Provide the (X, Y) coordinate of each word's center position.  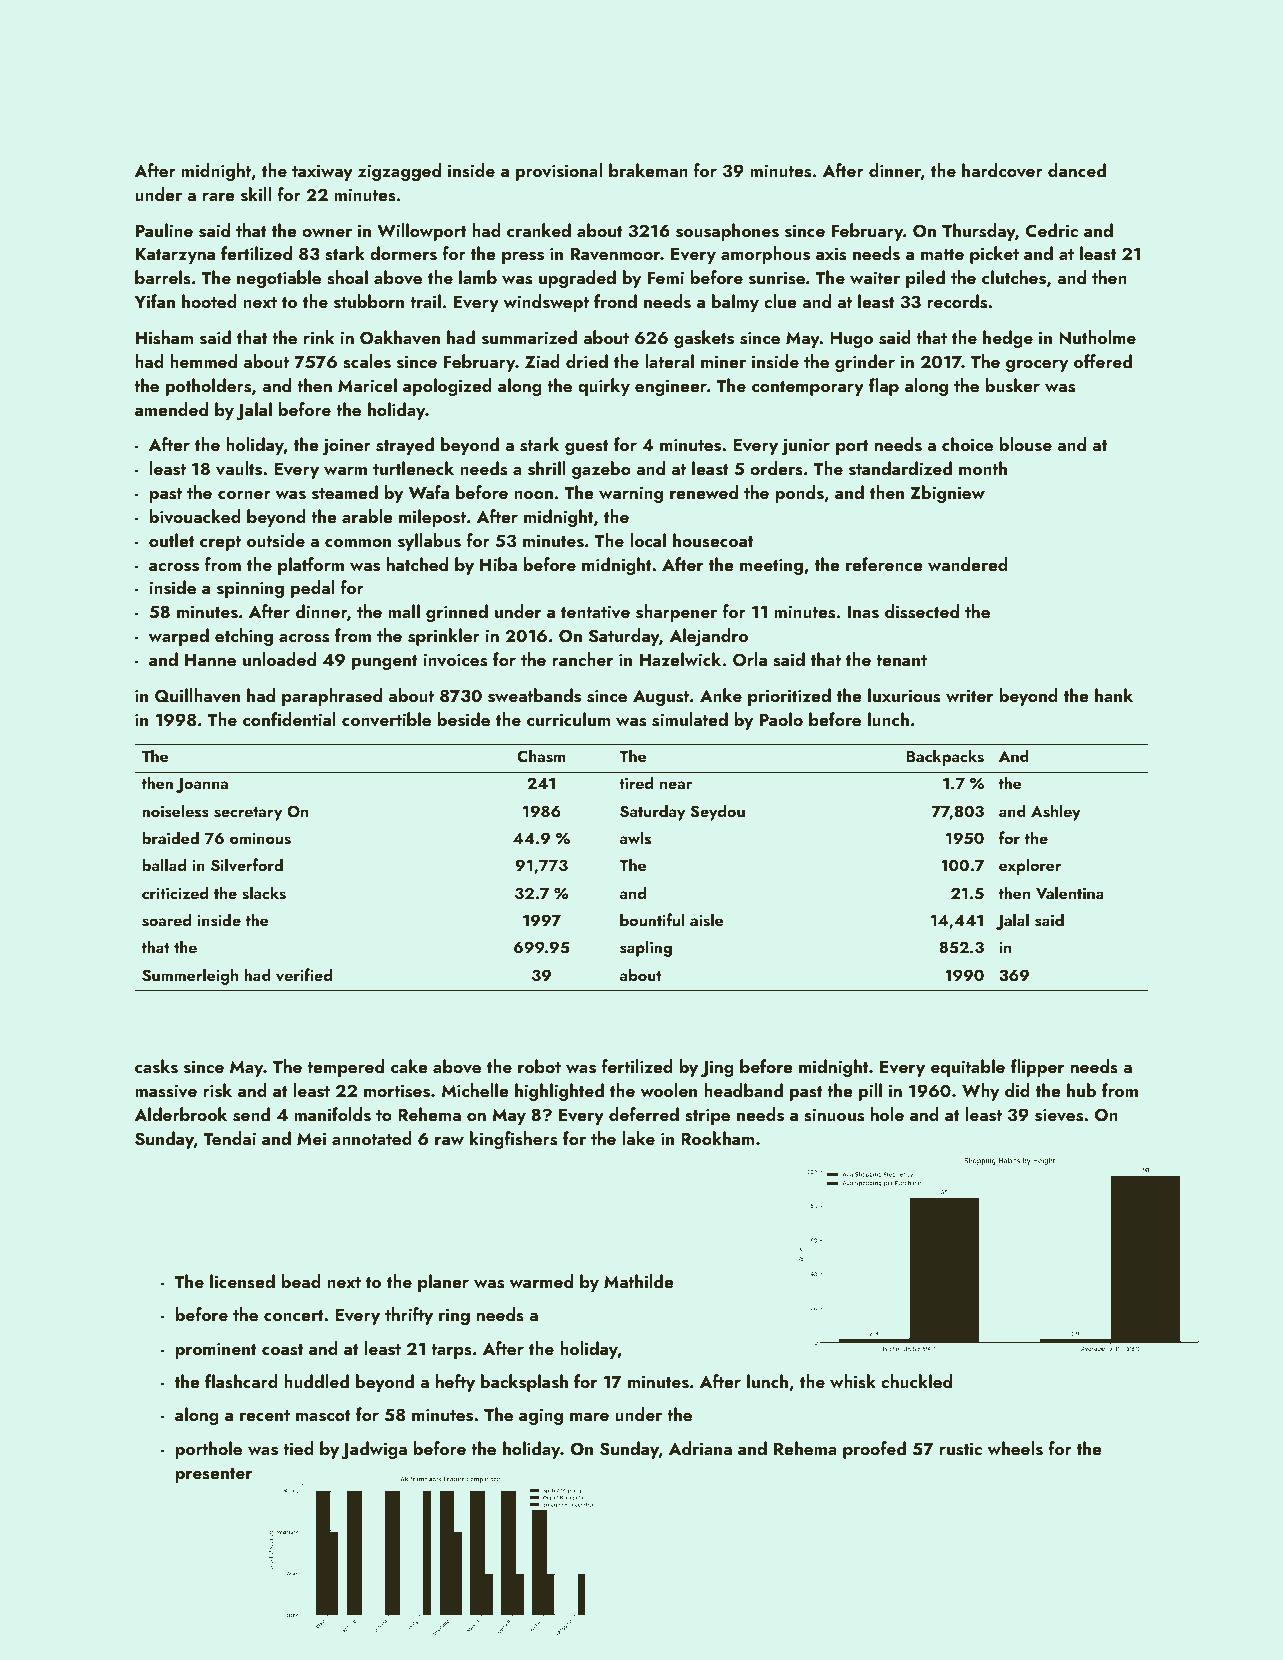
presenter (213, 1475)
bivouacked (195, 516)
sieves (1059, 1115)
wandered (968, 564)
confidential (289, 719)
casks (156, 1066)
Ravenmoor (615, 254)
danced (1077, 170)
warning (631, 494)
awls (635, 838)
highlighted (559, 1092)
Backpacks (945, 757)
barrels (163, 277)
